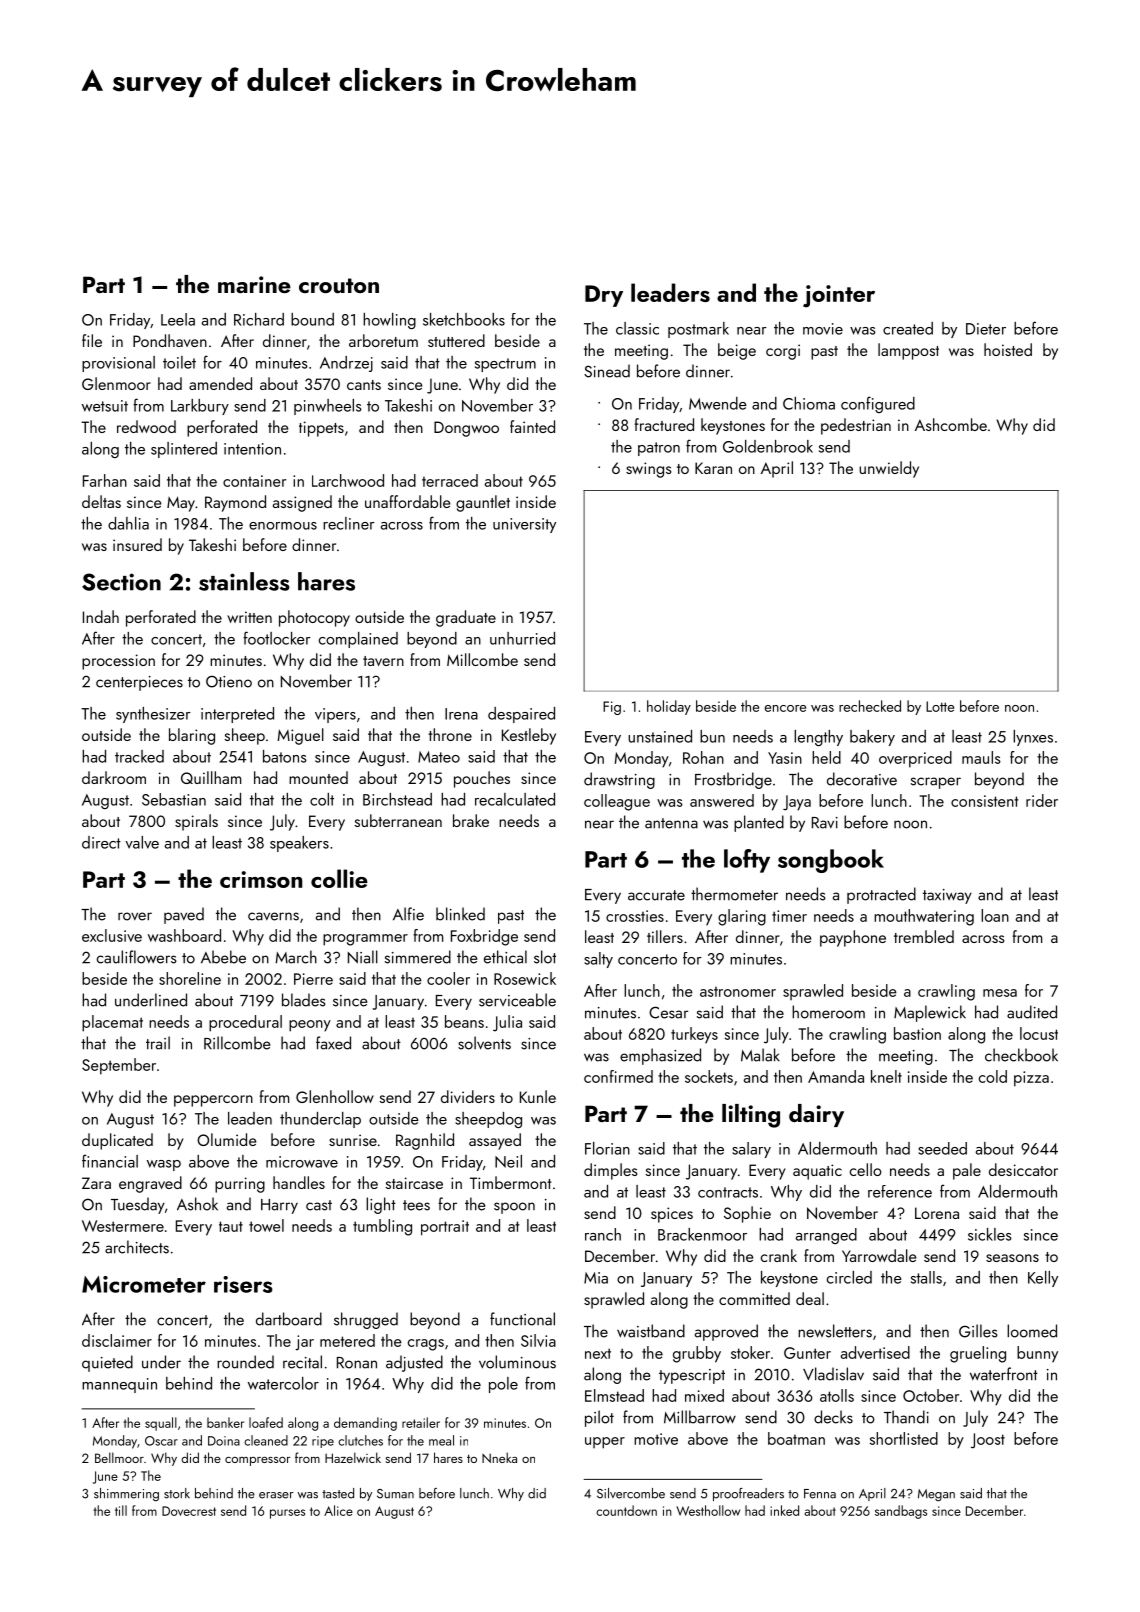 The width and height of the document is (1140, 1612). What do you see at coordinates (809, 403) in the document?
I see `Chioma` at bounding box center [809, 403].
